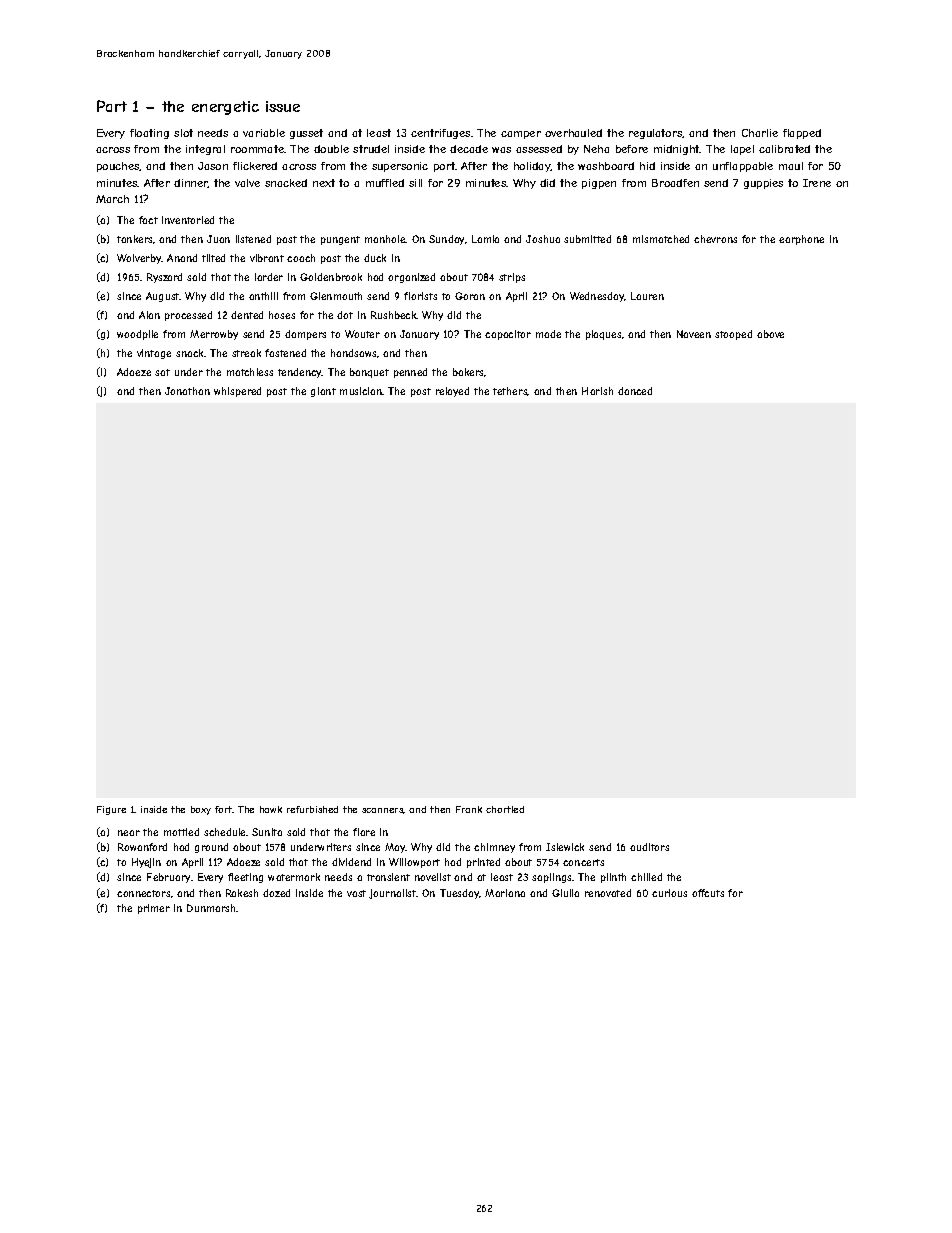 Image resolution: width=952 pixels, height=1233 pixels. I want to click on above, so click(770, 334).
